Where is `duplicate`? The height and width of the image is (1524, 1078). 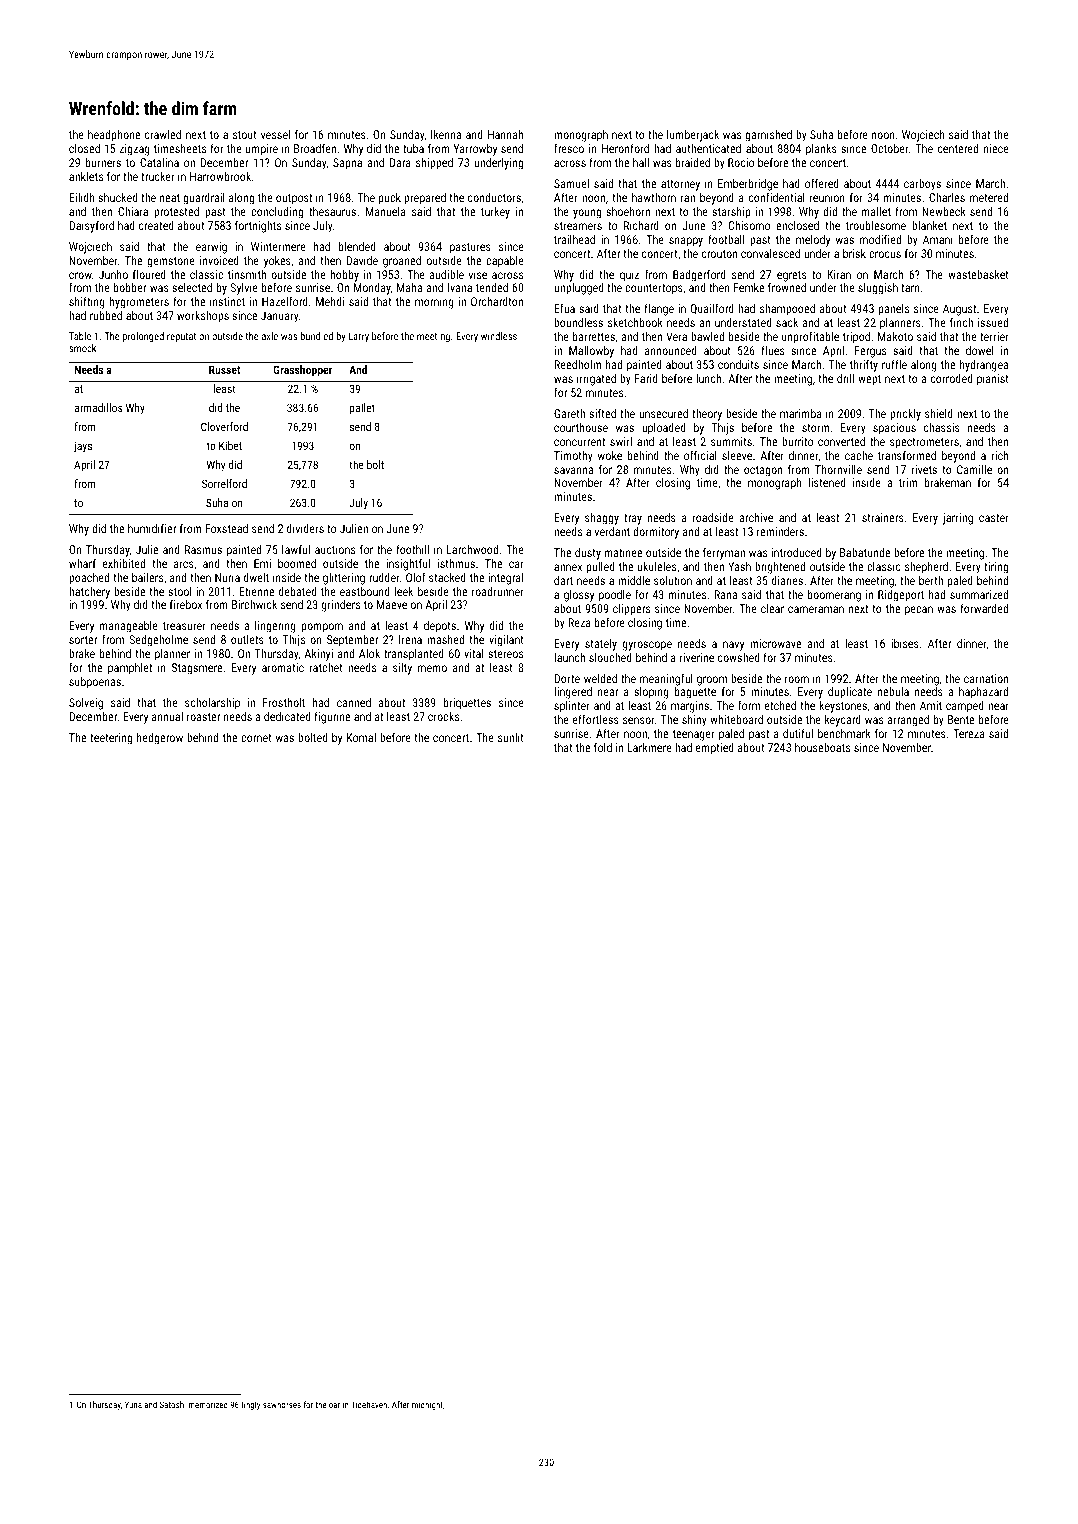 duplicate is located at coordinates (850, 693).
